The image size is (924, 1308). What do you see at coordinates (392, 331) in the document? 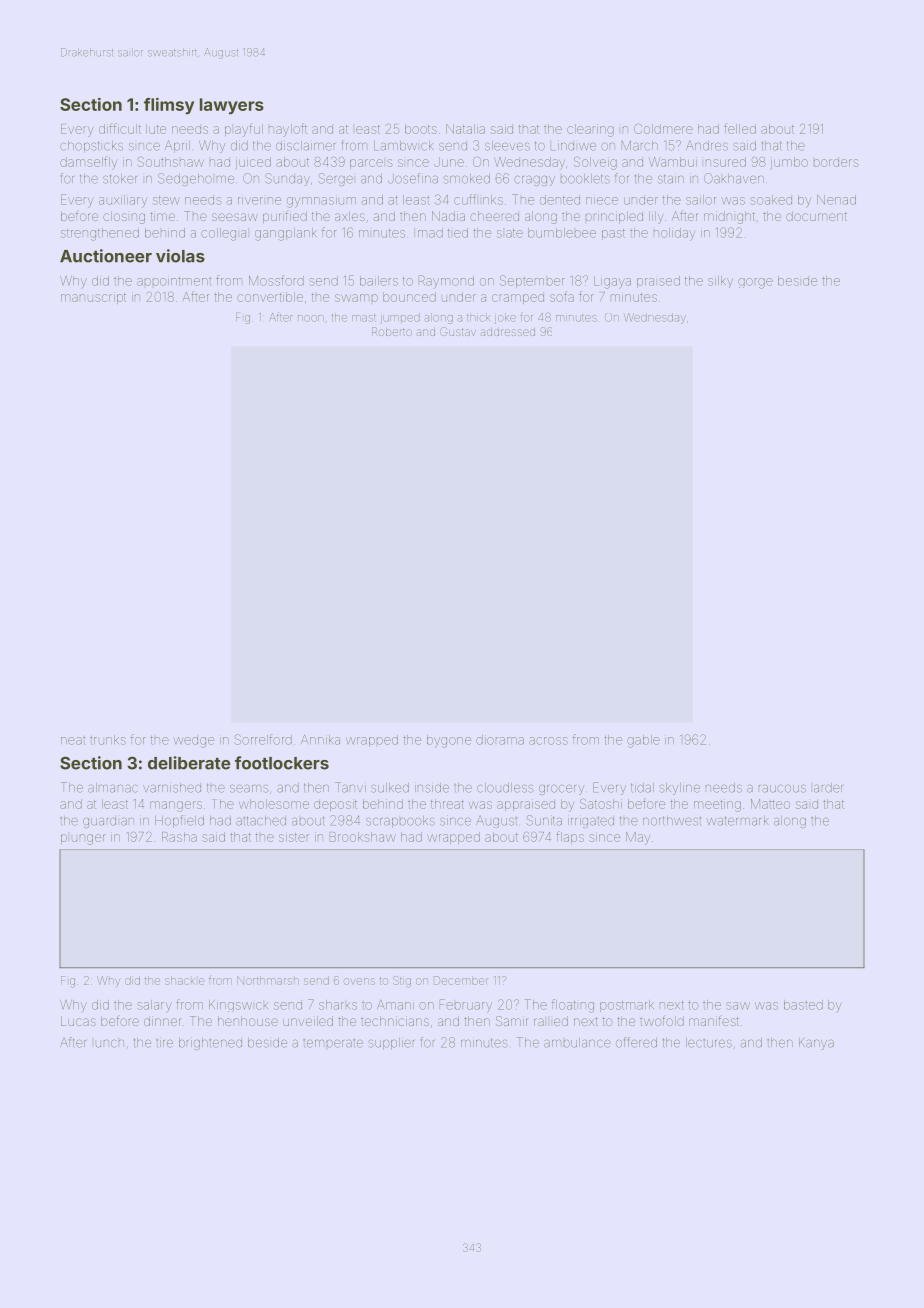
I see `Roberto` at bounding box center [392, 331].
